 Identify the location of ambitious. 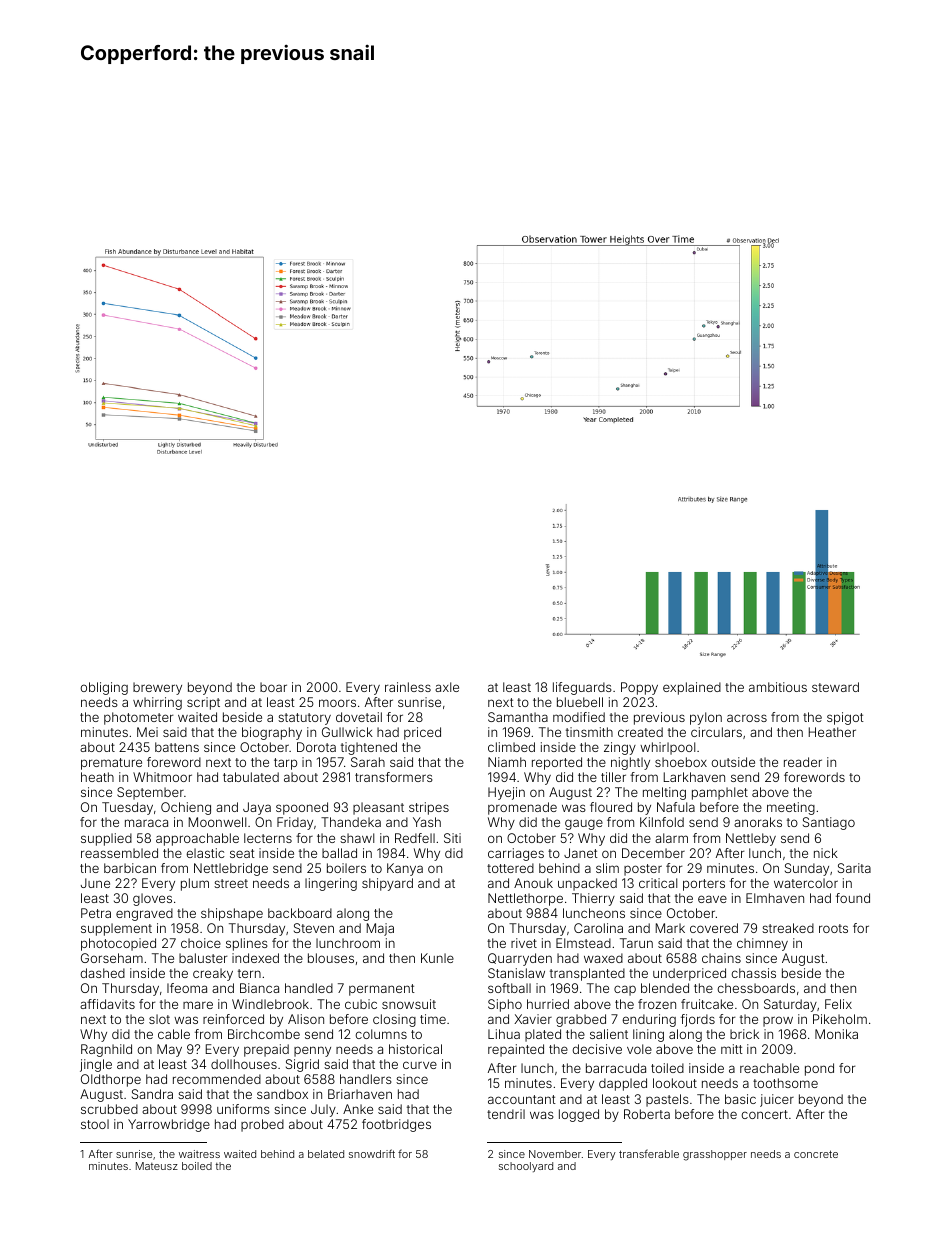
(778, 687).
